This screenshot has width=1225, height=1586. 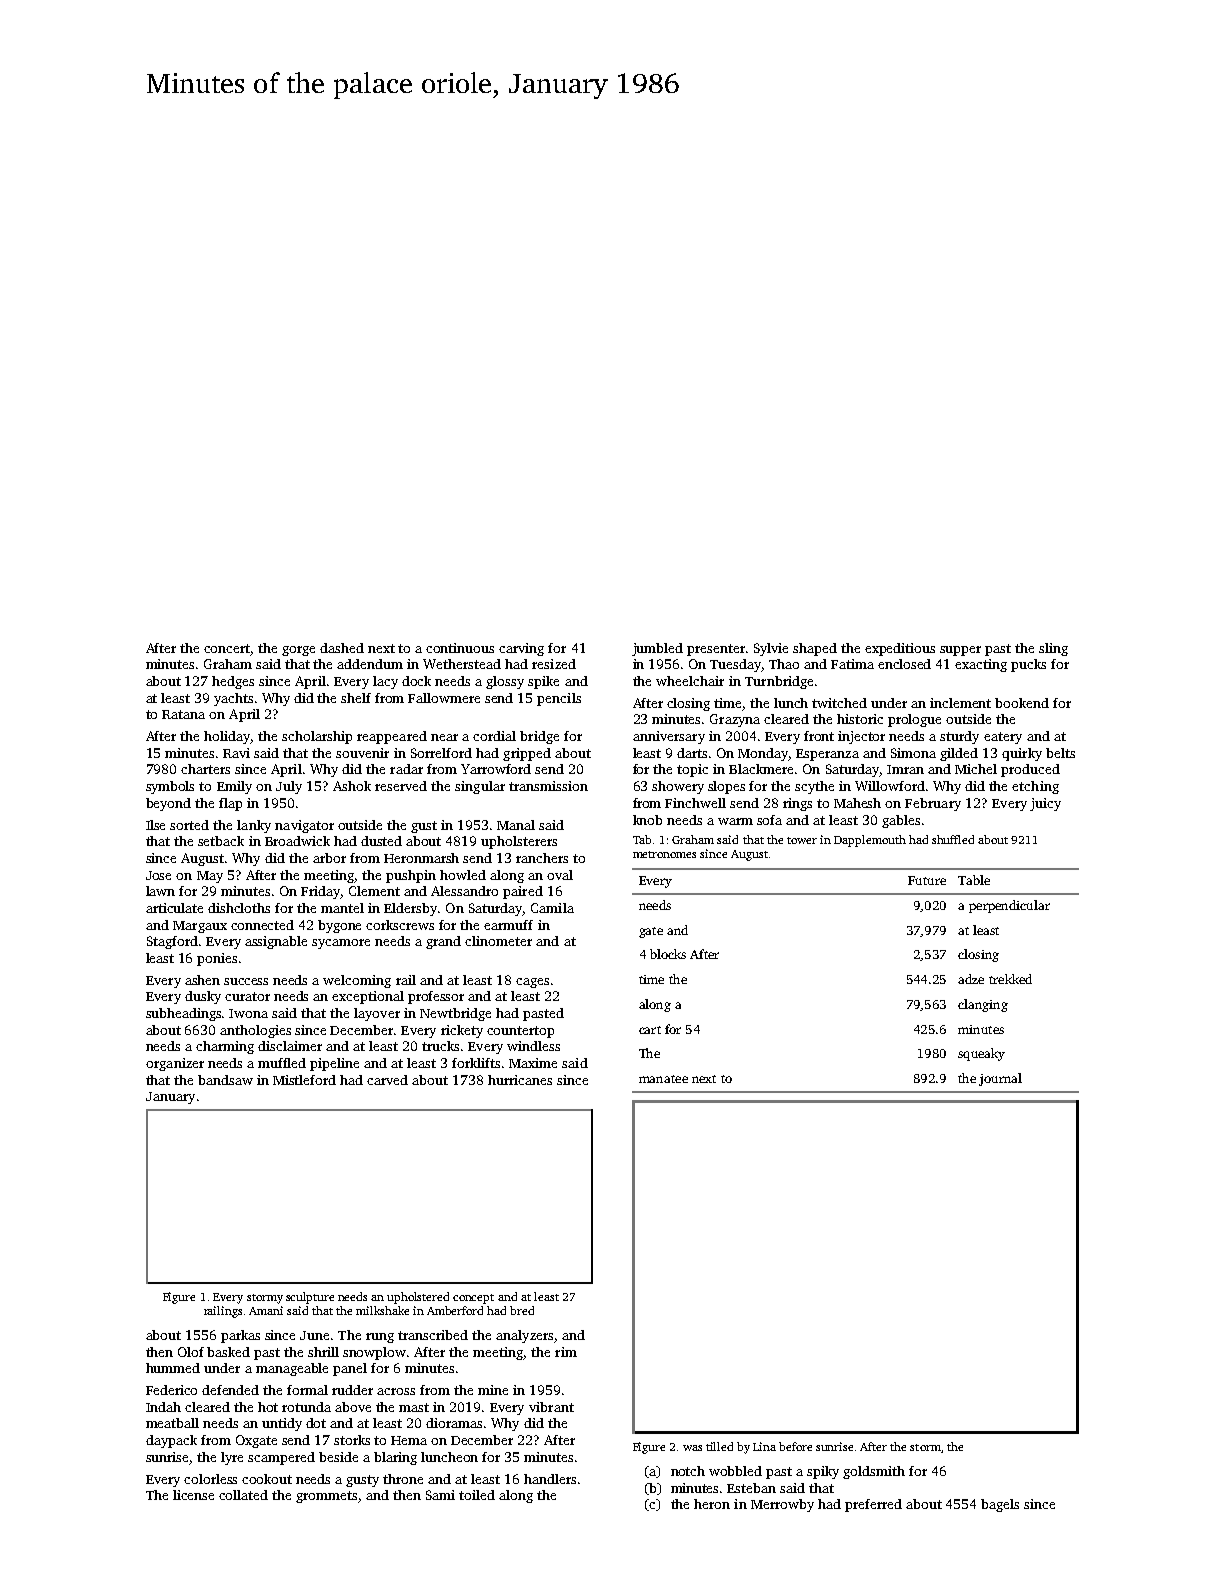 I want to click on before, so click(x=795, y=1446).
